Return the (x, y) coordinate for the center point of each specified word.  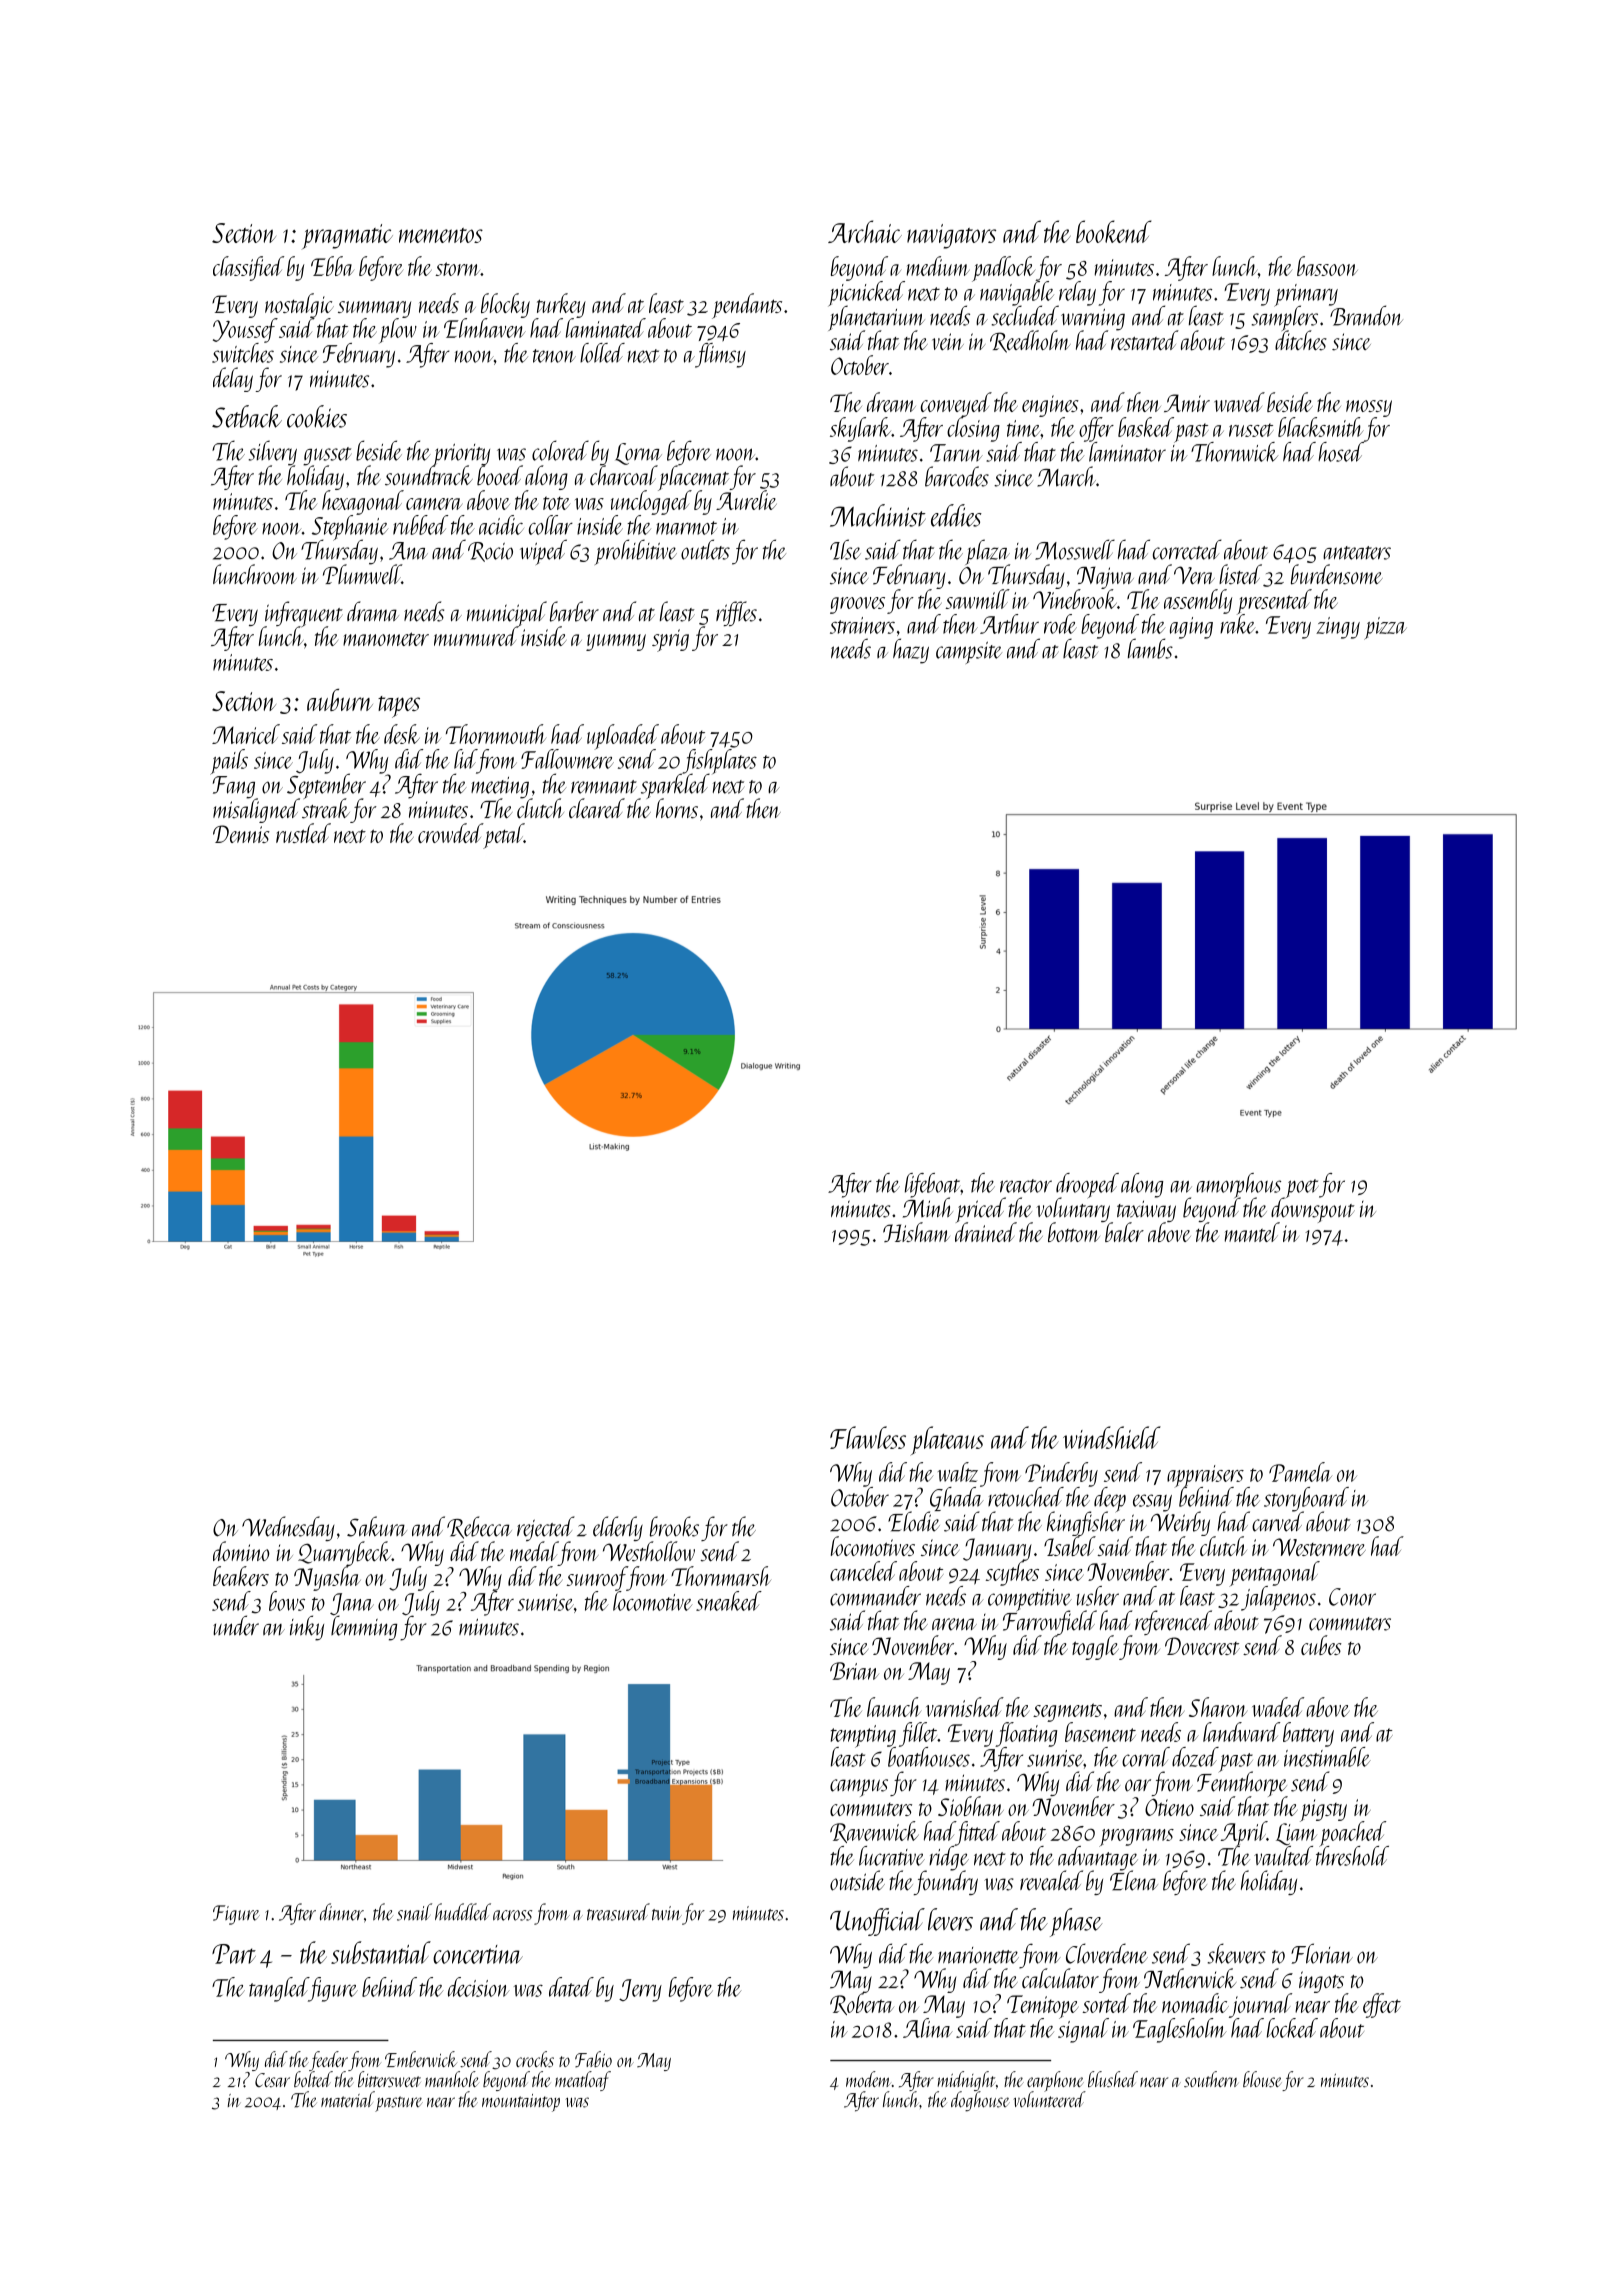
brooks (674, 1526)
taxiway (1146, 1211)
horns (677, 809)
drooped (1087, 1185)
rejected (546, 1528)
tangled (279, 1989)
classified (248, 268)
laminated (606, 328)
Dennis (241, 834)
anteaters (1357, 553)
